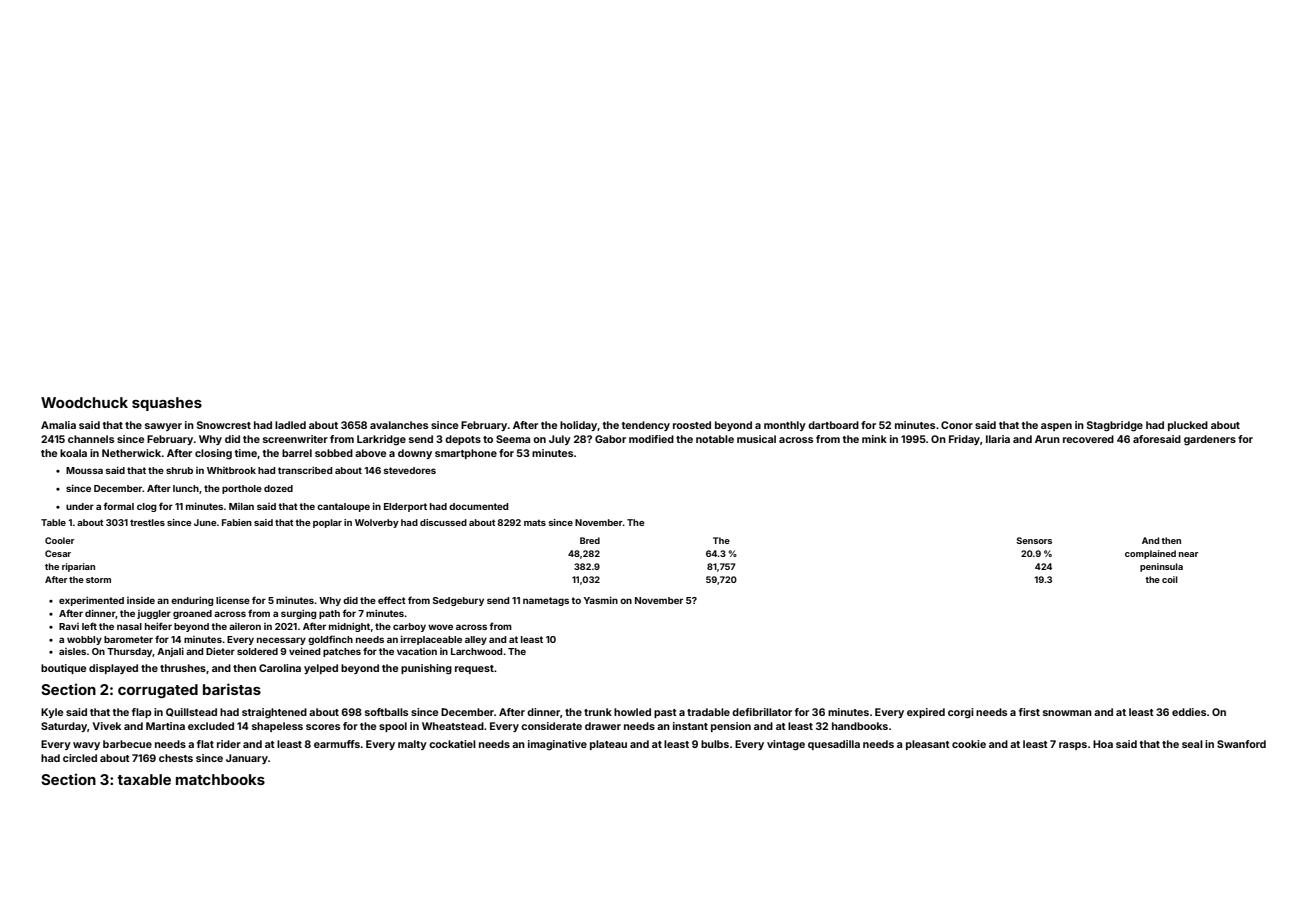  I want to click on Bred, so click(590, 540).
